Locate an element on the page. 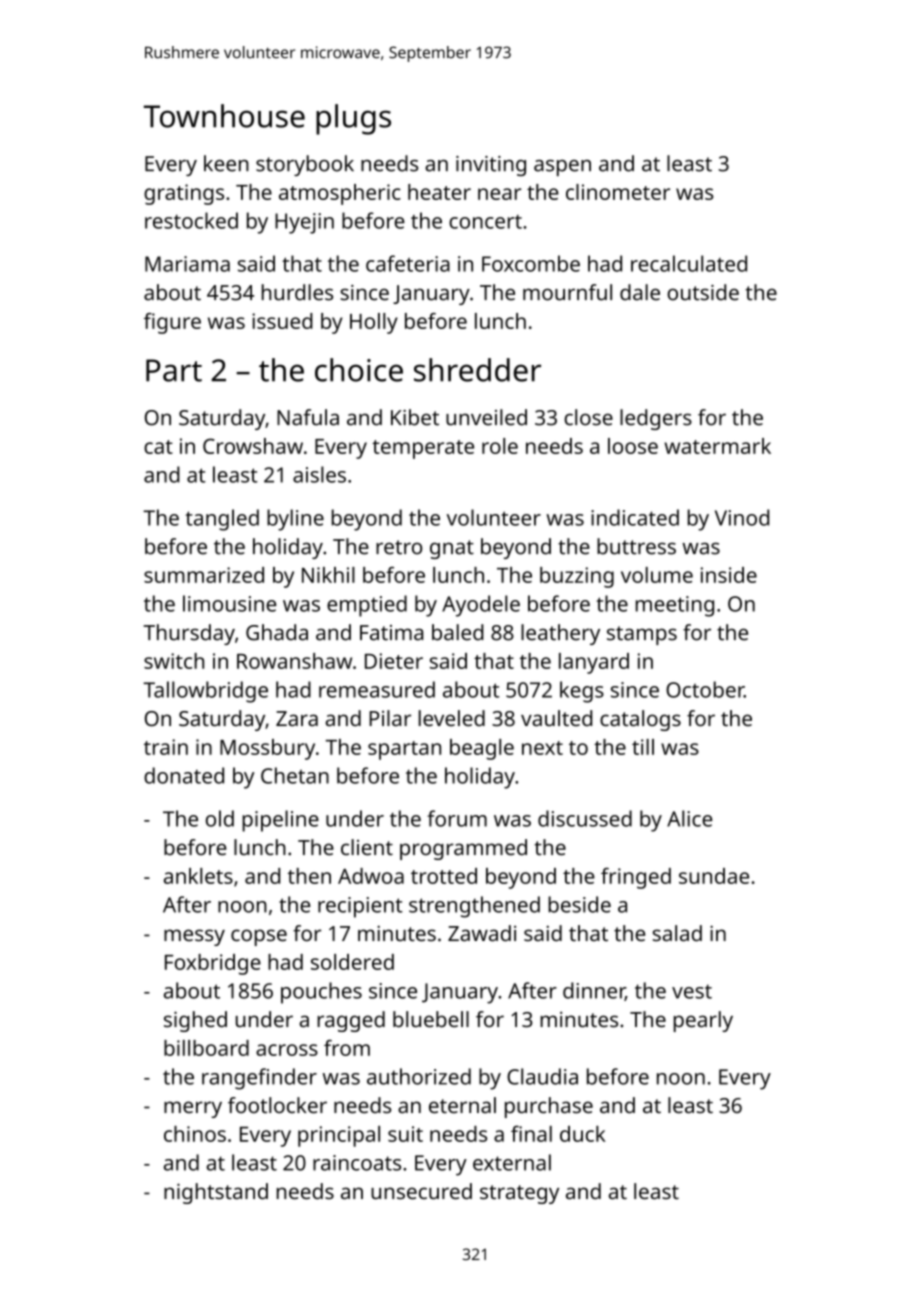 This document has width=924, height=1311. final is located at coordinates (531, 1133).
